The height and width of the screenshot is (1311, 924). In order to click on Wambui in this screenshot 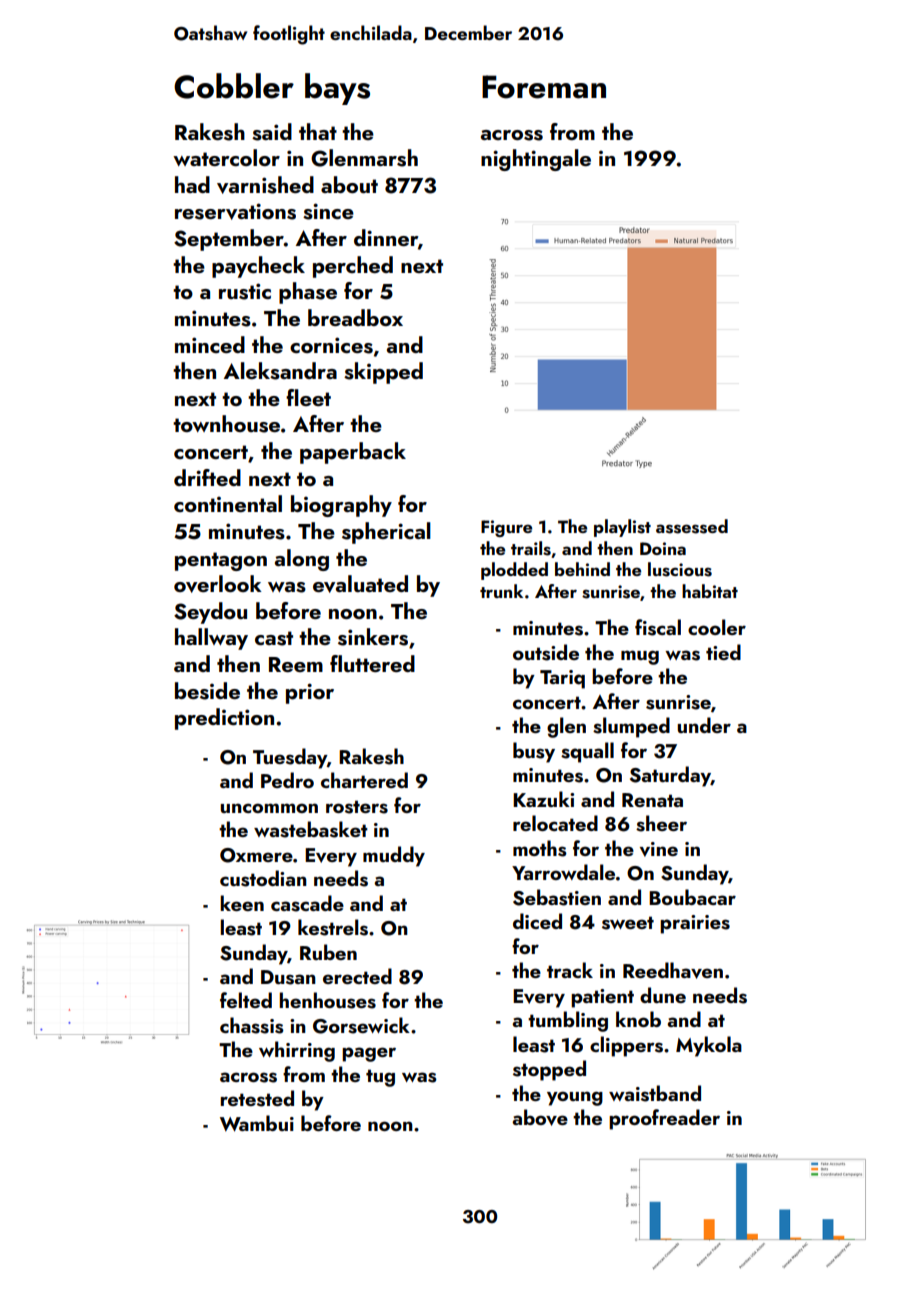, I will do `click(257, 1123)`.
